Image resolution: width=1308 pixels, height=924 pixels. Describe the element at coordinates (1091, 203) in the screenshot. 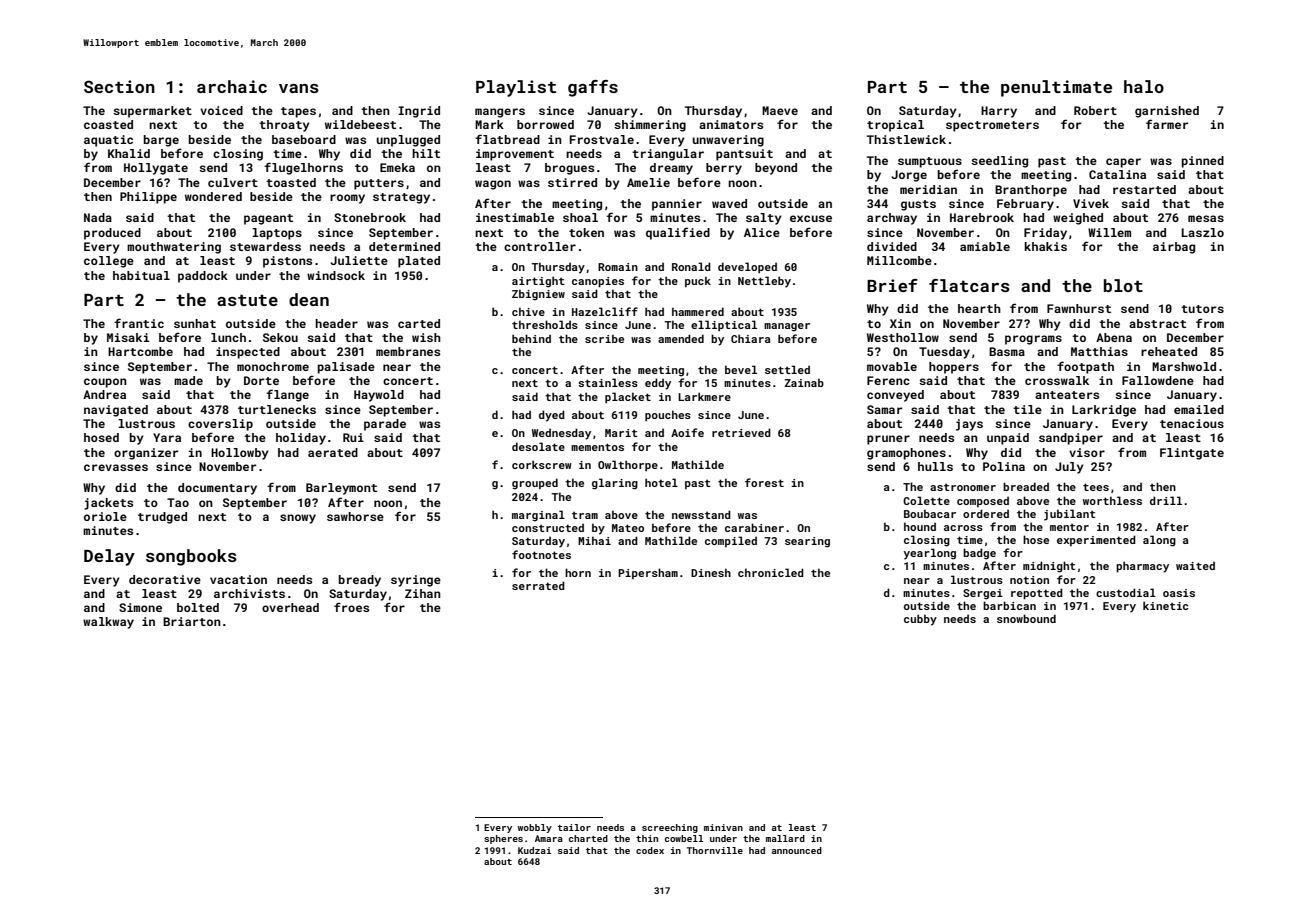

I see `Vivek` at that location.
